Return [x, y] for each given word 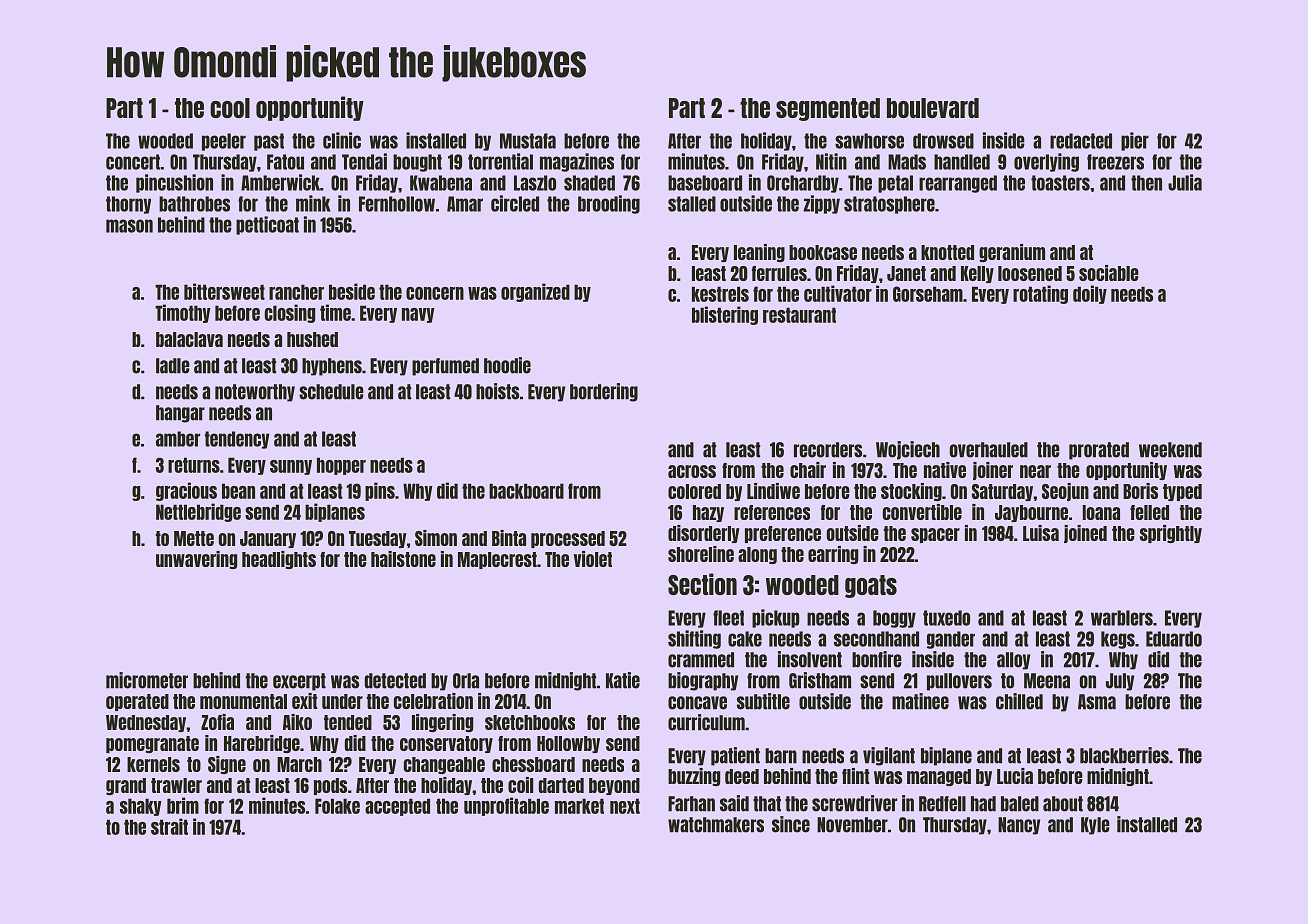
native [945, 470]
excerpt [299, 682]
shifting [694, 639]
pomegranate [152, 744]
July [1120, 682]
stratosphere [889, 205]
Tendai [364, 161]
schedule [331, 392]
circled [515, 203]
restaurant [799, 315]
